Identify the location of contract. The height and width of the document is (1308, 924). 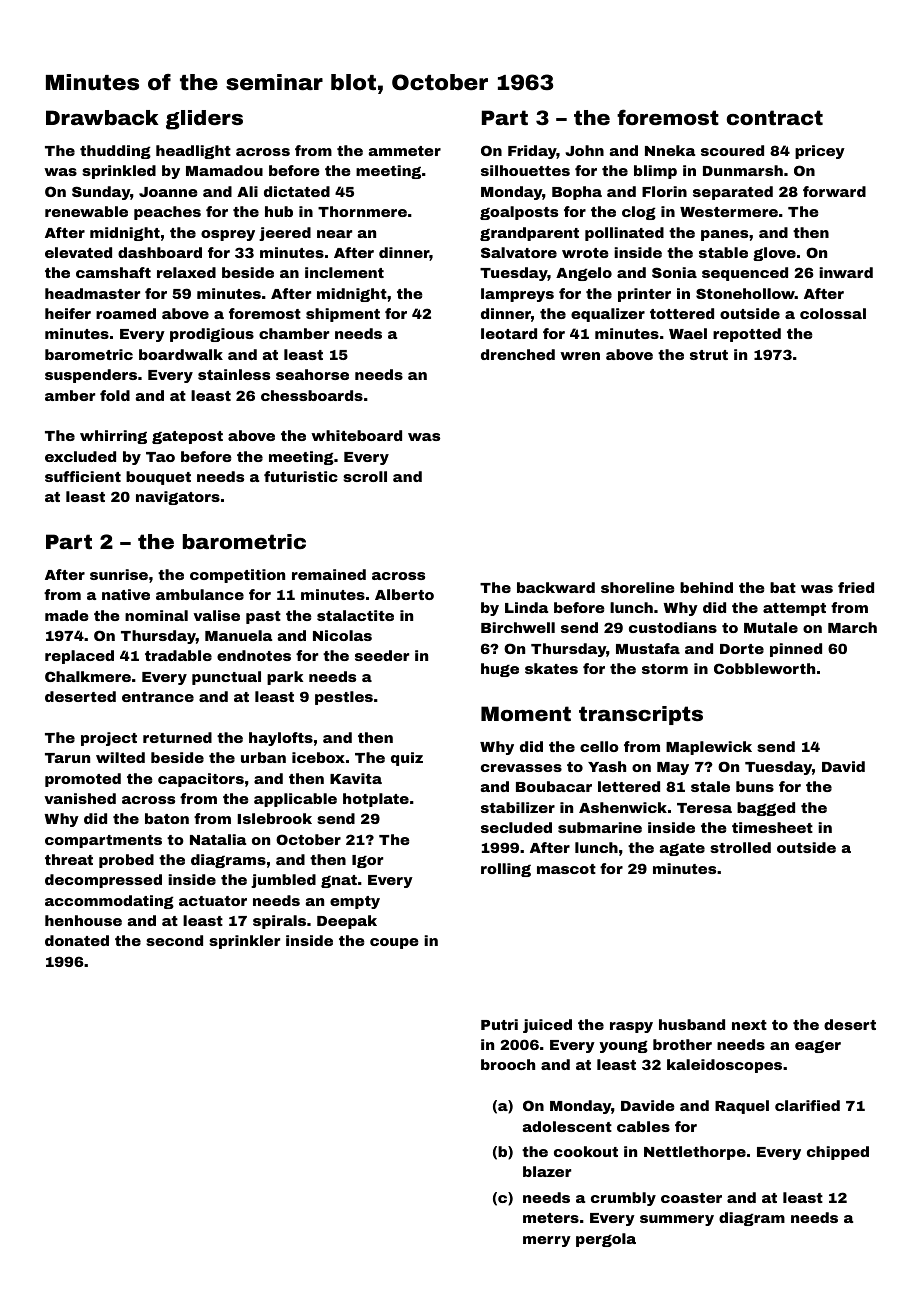
(775, 117).
